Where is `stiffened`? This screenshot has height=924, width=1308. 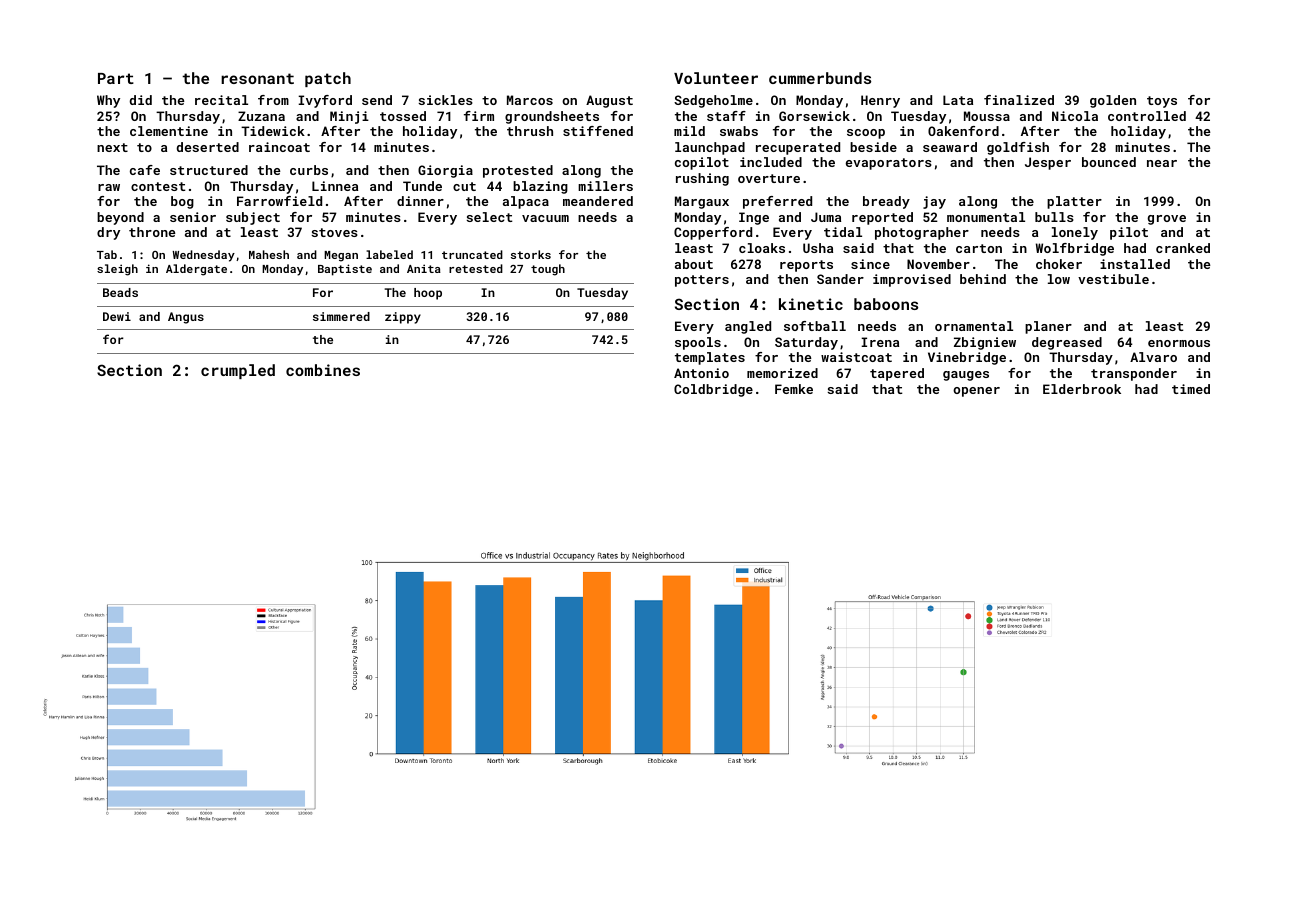
stiffened is located at coordinates (598, 131).
